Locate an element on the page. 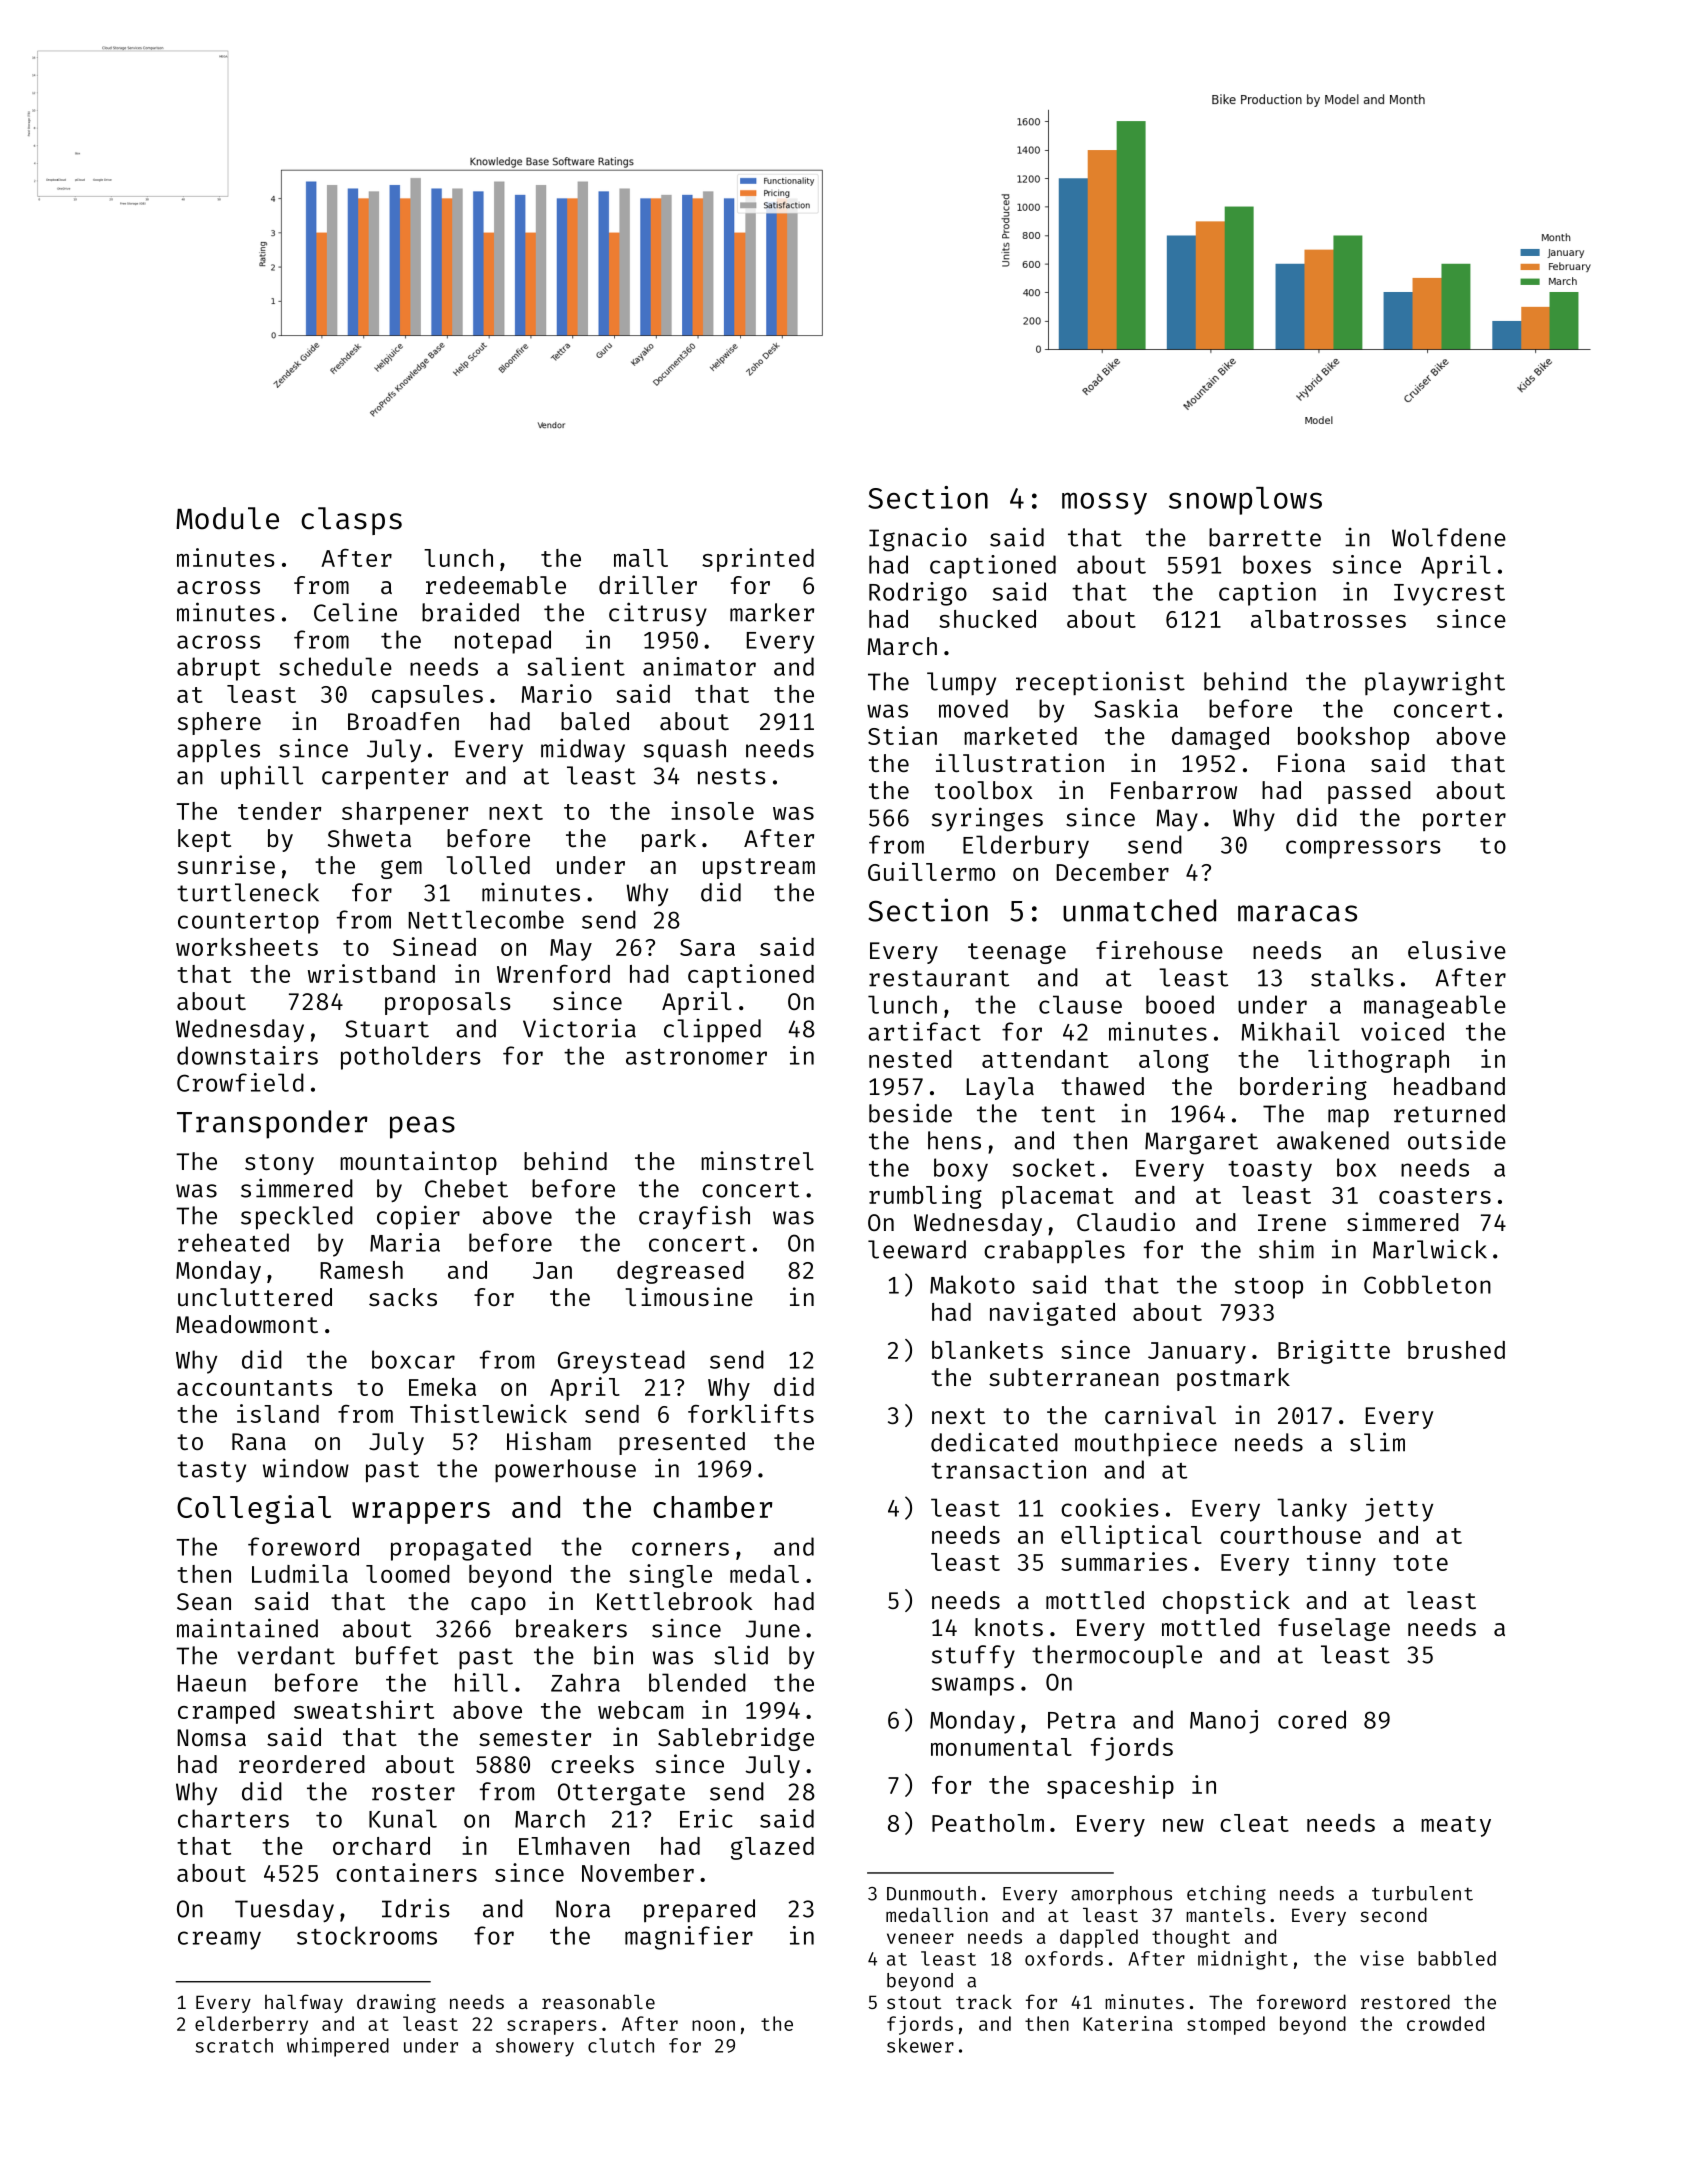  tote is located at coordinates (1420, 1563).
